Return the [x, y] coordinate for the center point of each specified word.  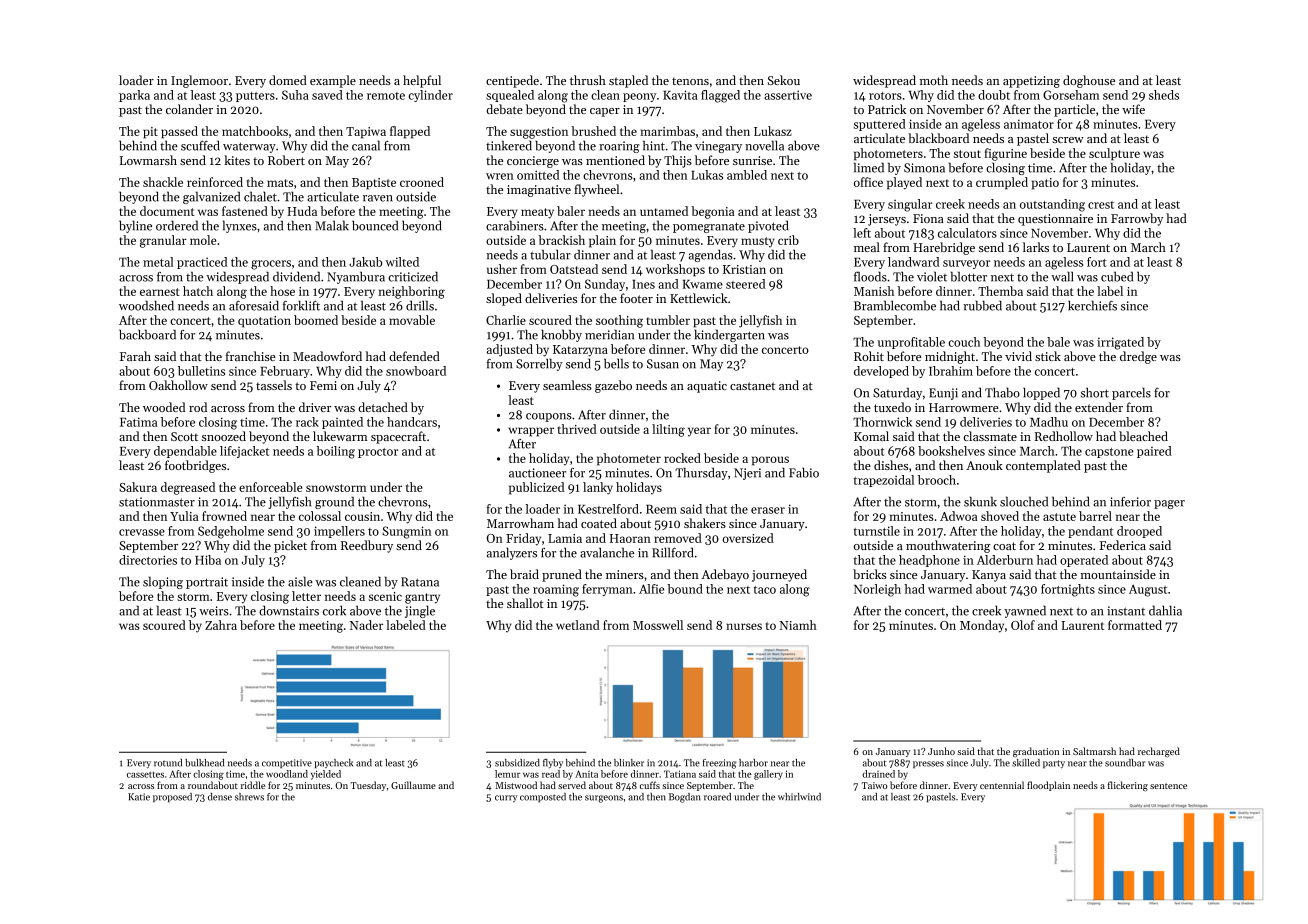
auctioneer [537, 473]
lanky [598, 488]
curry [506, 798]
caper [605, 112]
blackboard [938, 138]
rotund [168, 763]
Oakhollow [178, 385]
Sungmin [406, 532]
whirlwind [799, 797]
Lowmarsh [148, 160]
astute [1059, 517]
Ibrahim [951, 371]
